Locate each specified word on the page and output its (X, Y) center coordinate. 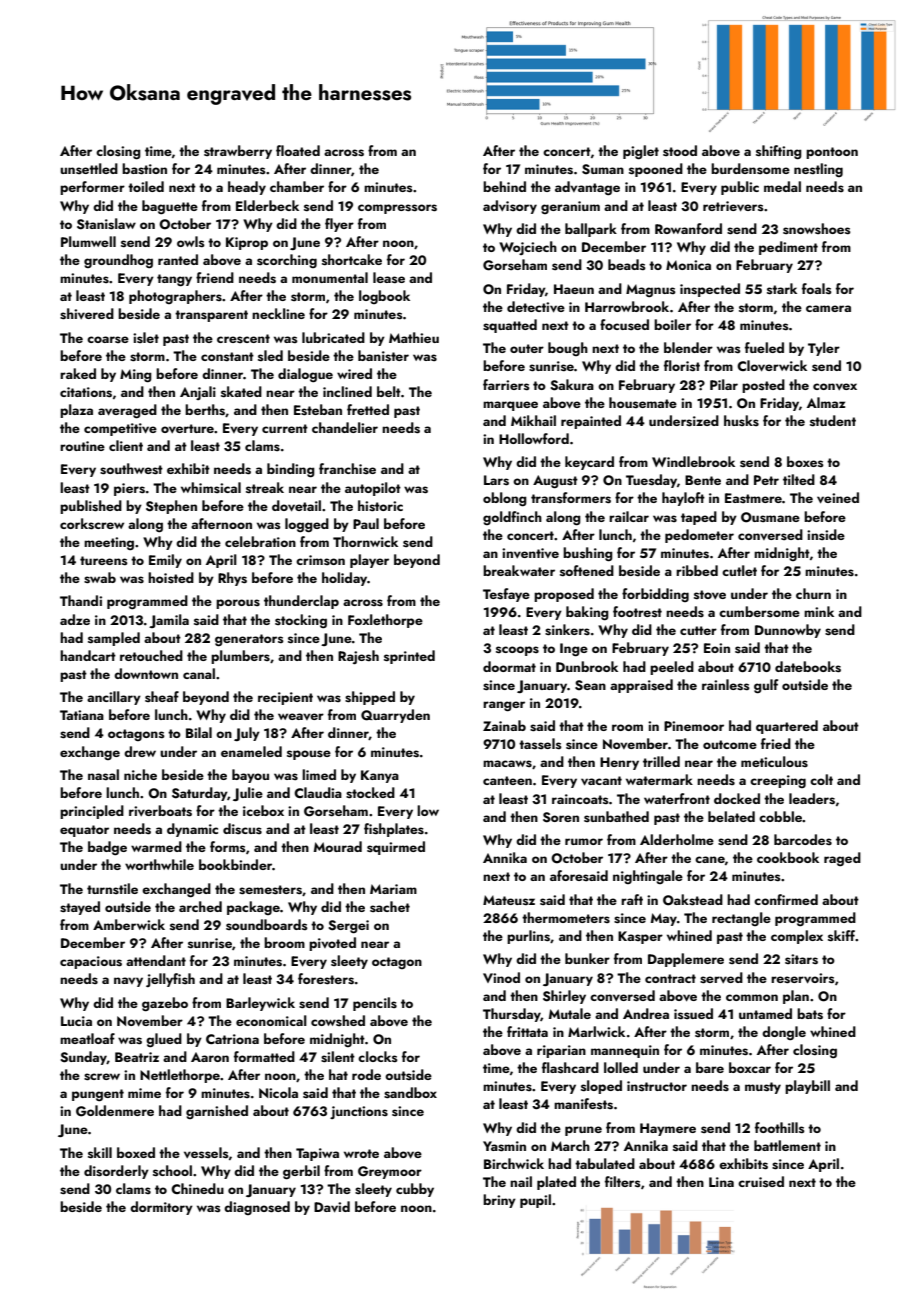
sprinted (409, 657)
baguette (170, 207)
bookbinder (235, 864)
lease (389, 277)
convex (835, 386)
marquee (510, 406)
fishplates (394, 830)
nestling (818, 170)
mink (819, 611)
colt (821, 779)
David (332, 1207)
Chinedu (197, 1188)
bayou (250, 776)
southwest (131, 469)
